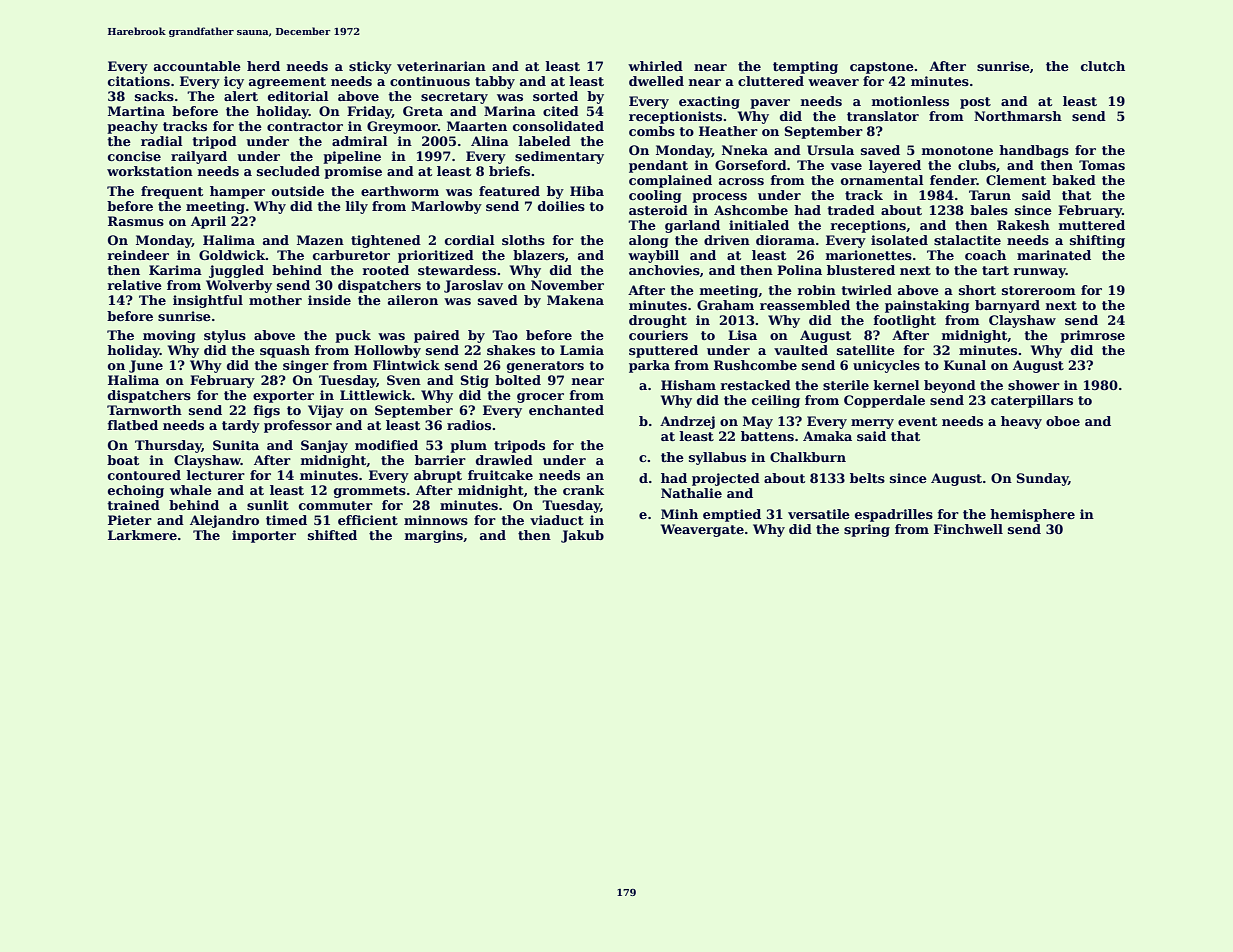 This screenshot has height=952, width=1233. I want to click on footlight, so click(904, 321).
